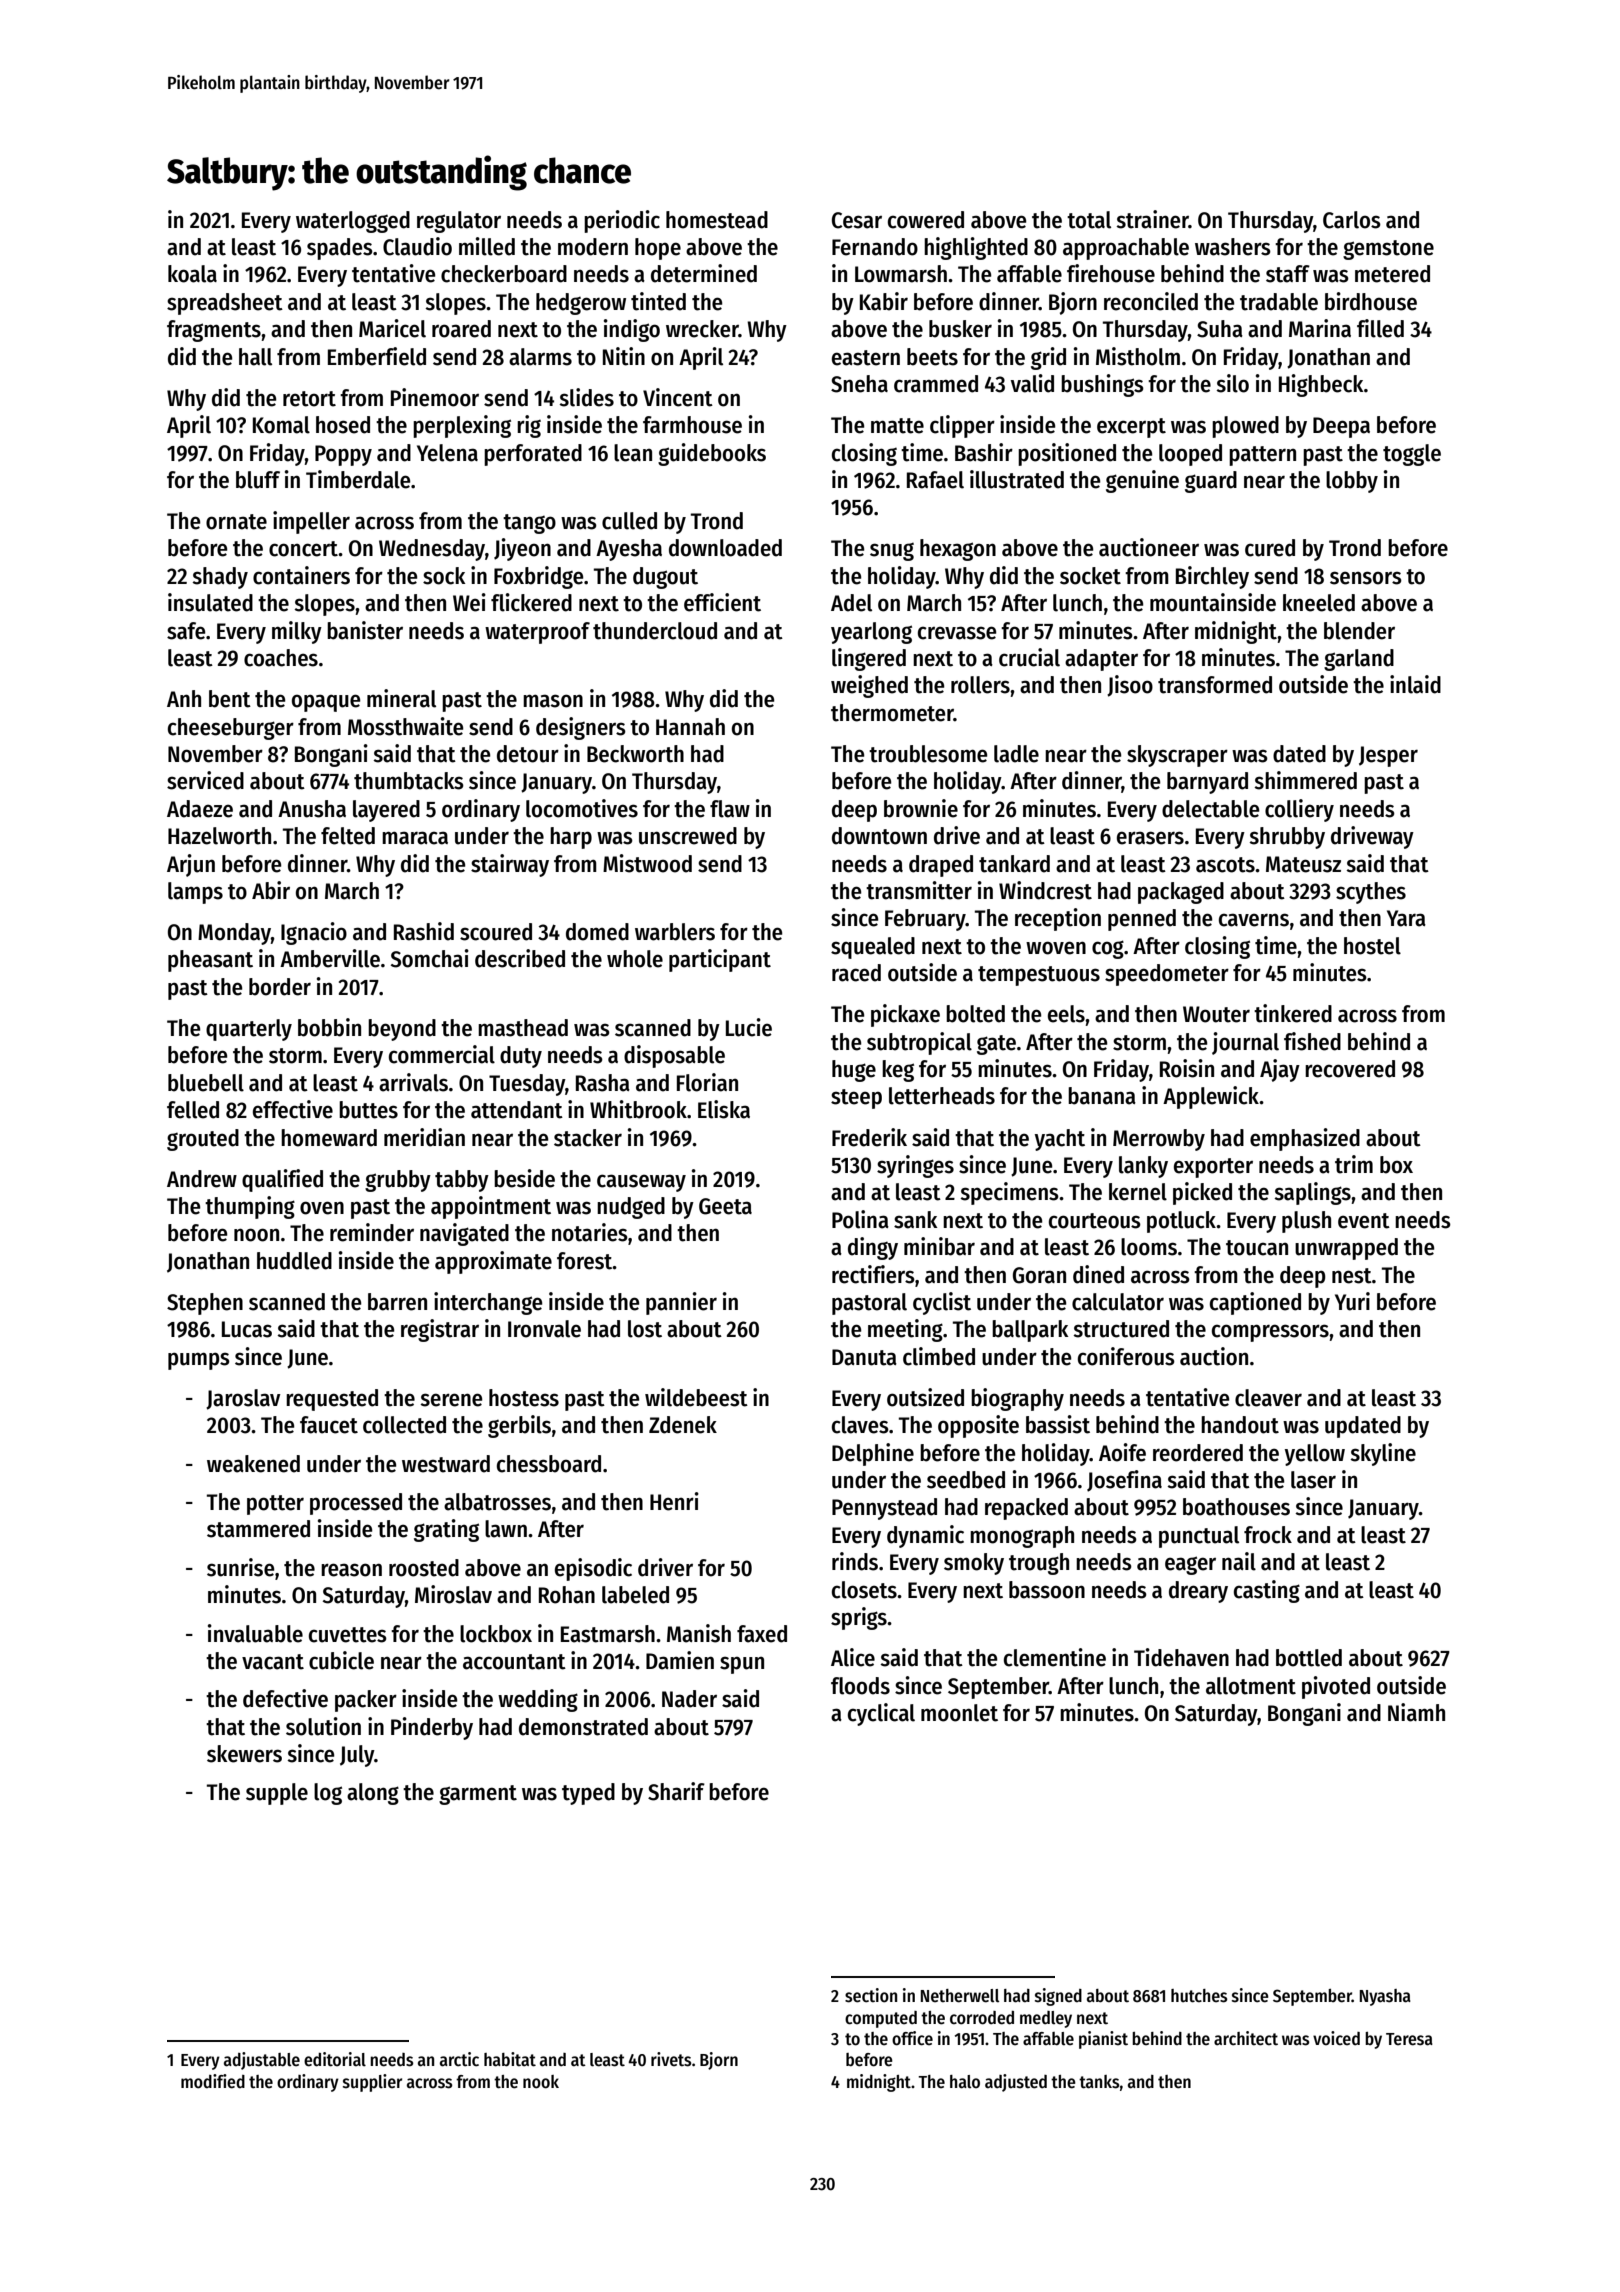  I want to click on along, so click(373, 1794).
